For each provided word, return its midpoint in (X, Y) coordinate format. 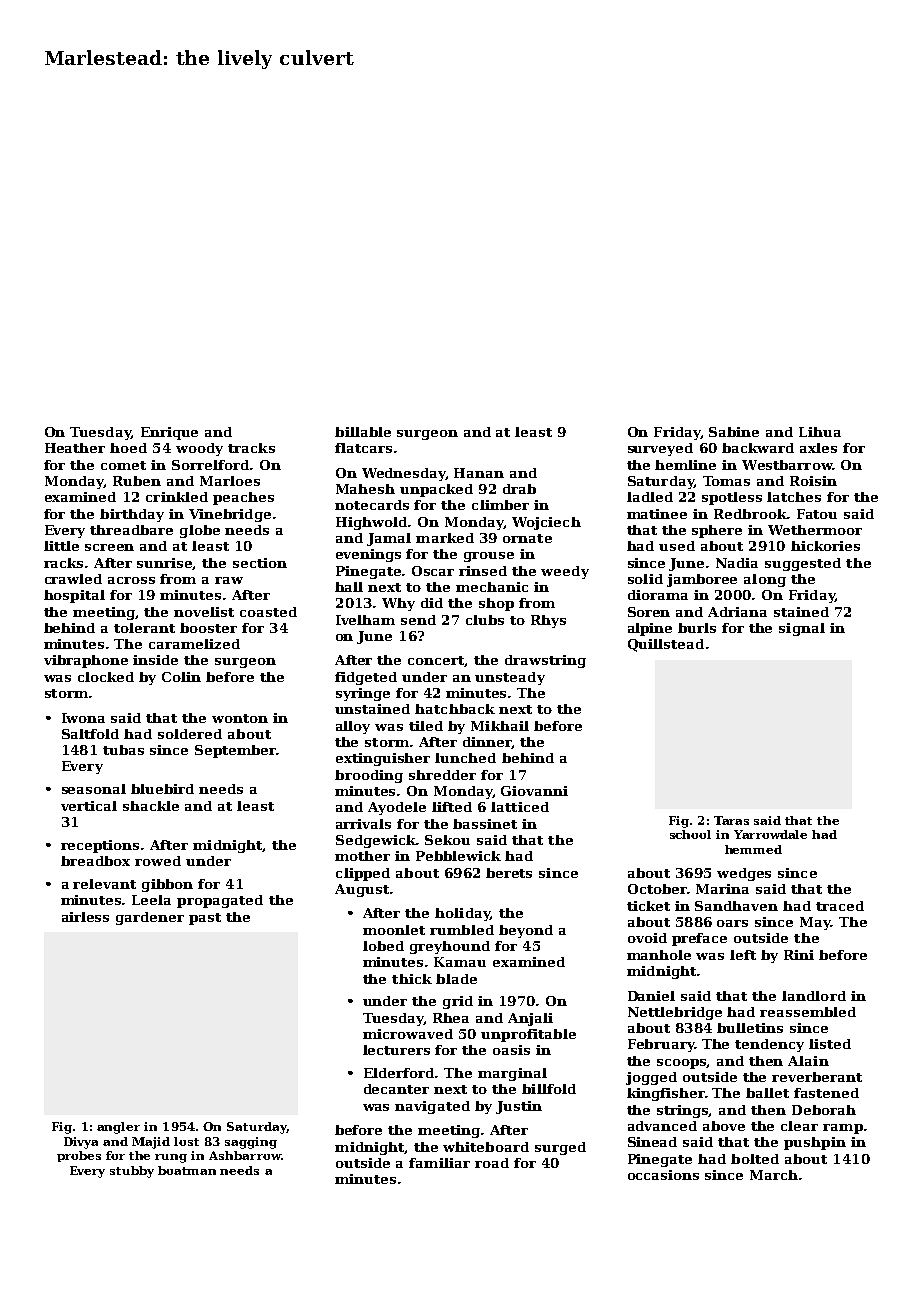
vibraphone (86, 661)
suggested (803, 564)
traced (840, 906)
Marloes (230, 481)
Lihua (820, 432)
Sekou (447, 840)
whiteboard (486, 1147)
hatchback (455, 709)
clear (799, 1126)
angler (118, 1128)
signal (802, 629)
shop (496, 604)
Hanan (479, 473)
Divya (81, 1143)
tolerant (144, 628)
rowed (158, 861)
